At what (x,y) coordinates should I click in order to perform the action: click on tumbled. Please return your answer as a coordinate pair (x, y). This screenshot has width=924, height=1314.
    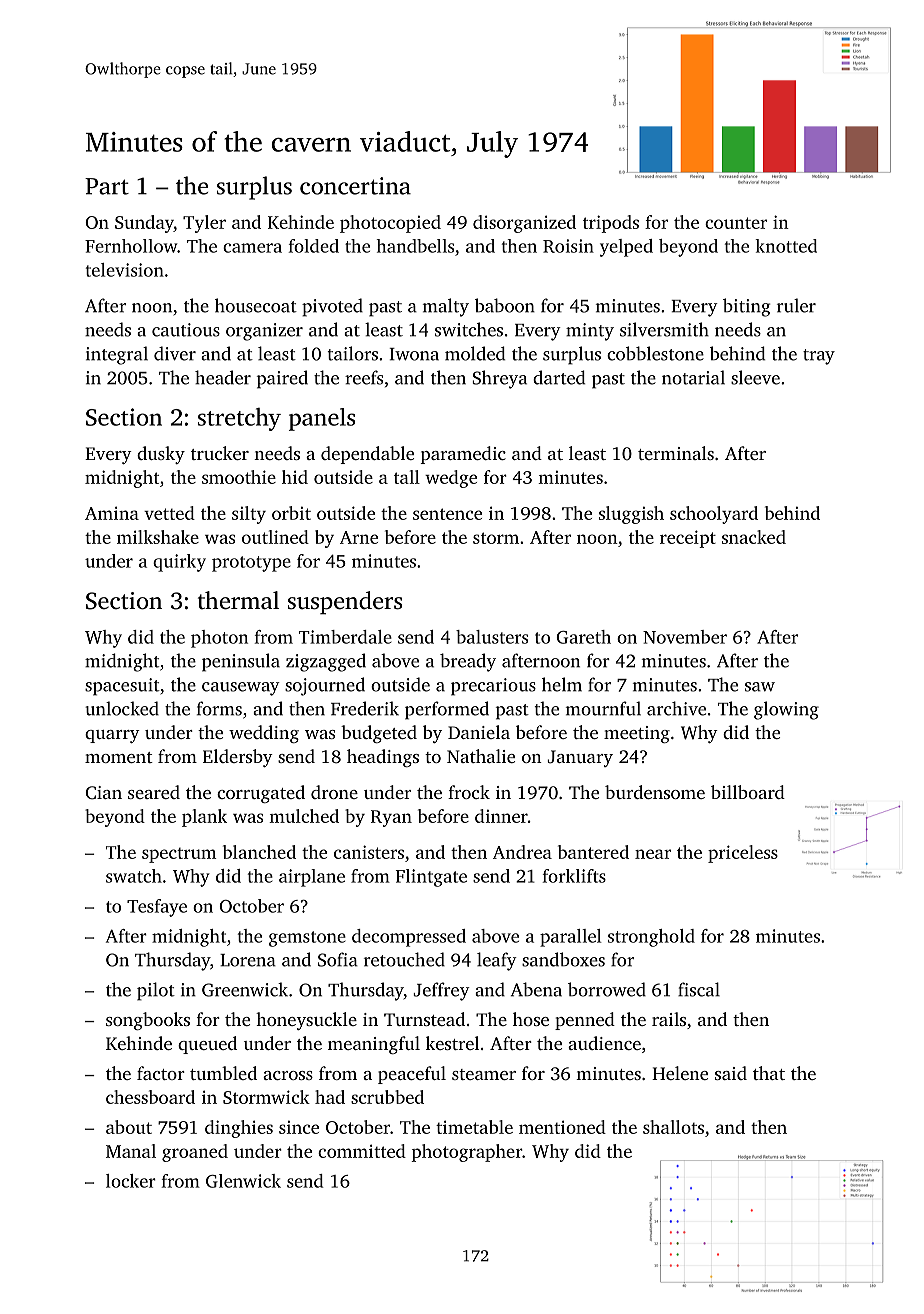
    Looking at the image, I should click on (223, 1073).
